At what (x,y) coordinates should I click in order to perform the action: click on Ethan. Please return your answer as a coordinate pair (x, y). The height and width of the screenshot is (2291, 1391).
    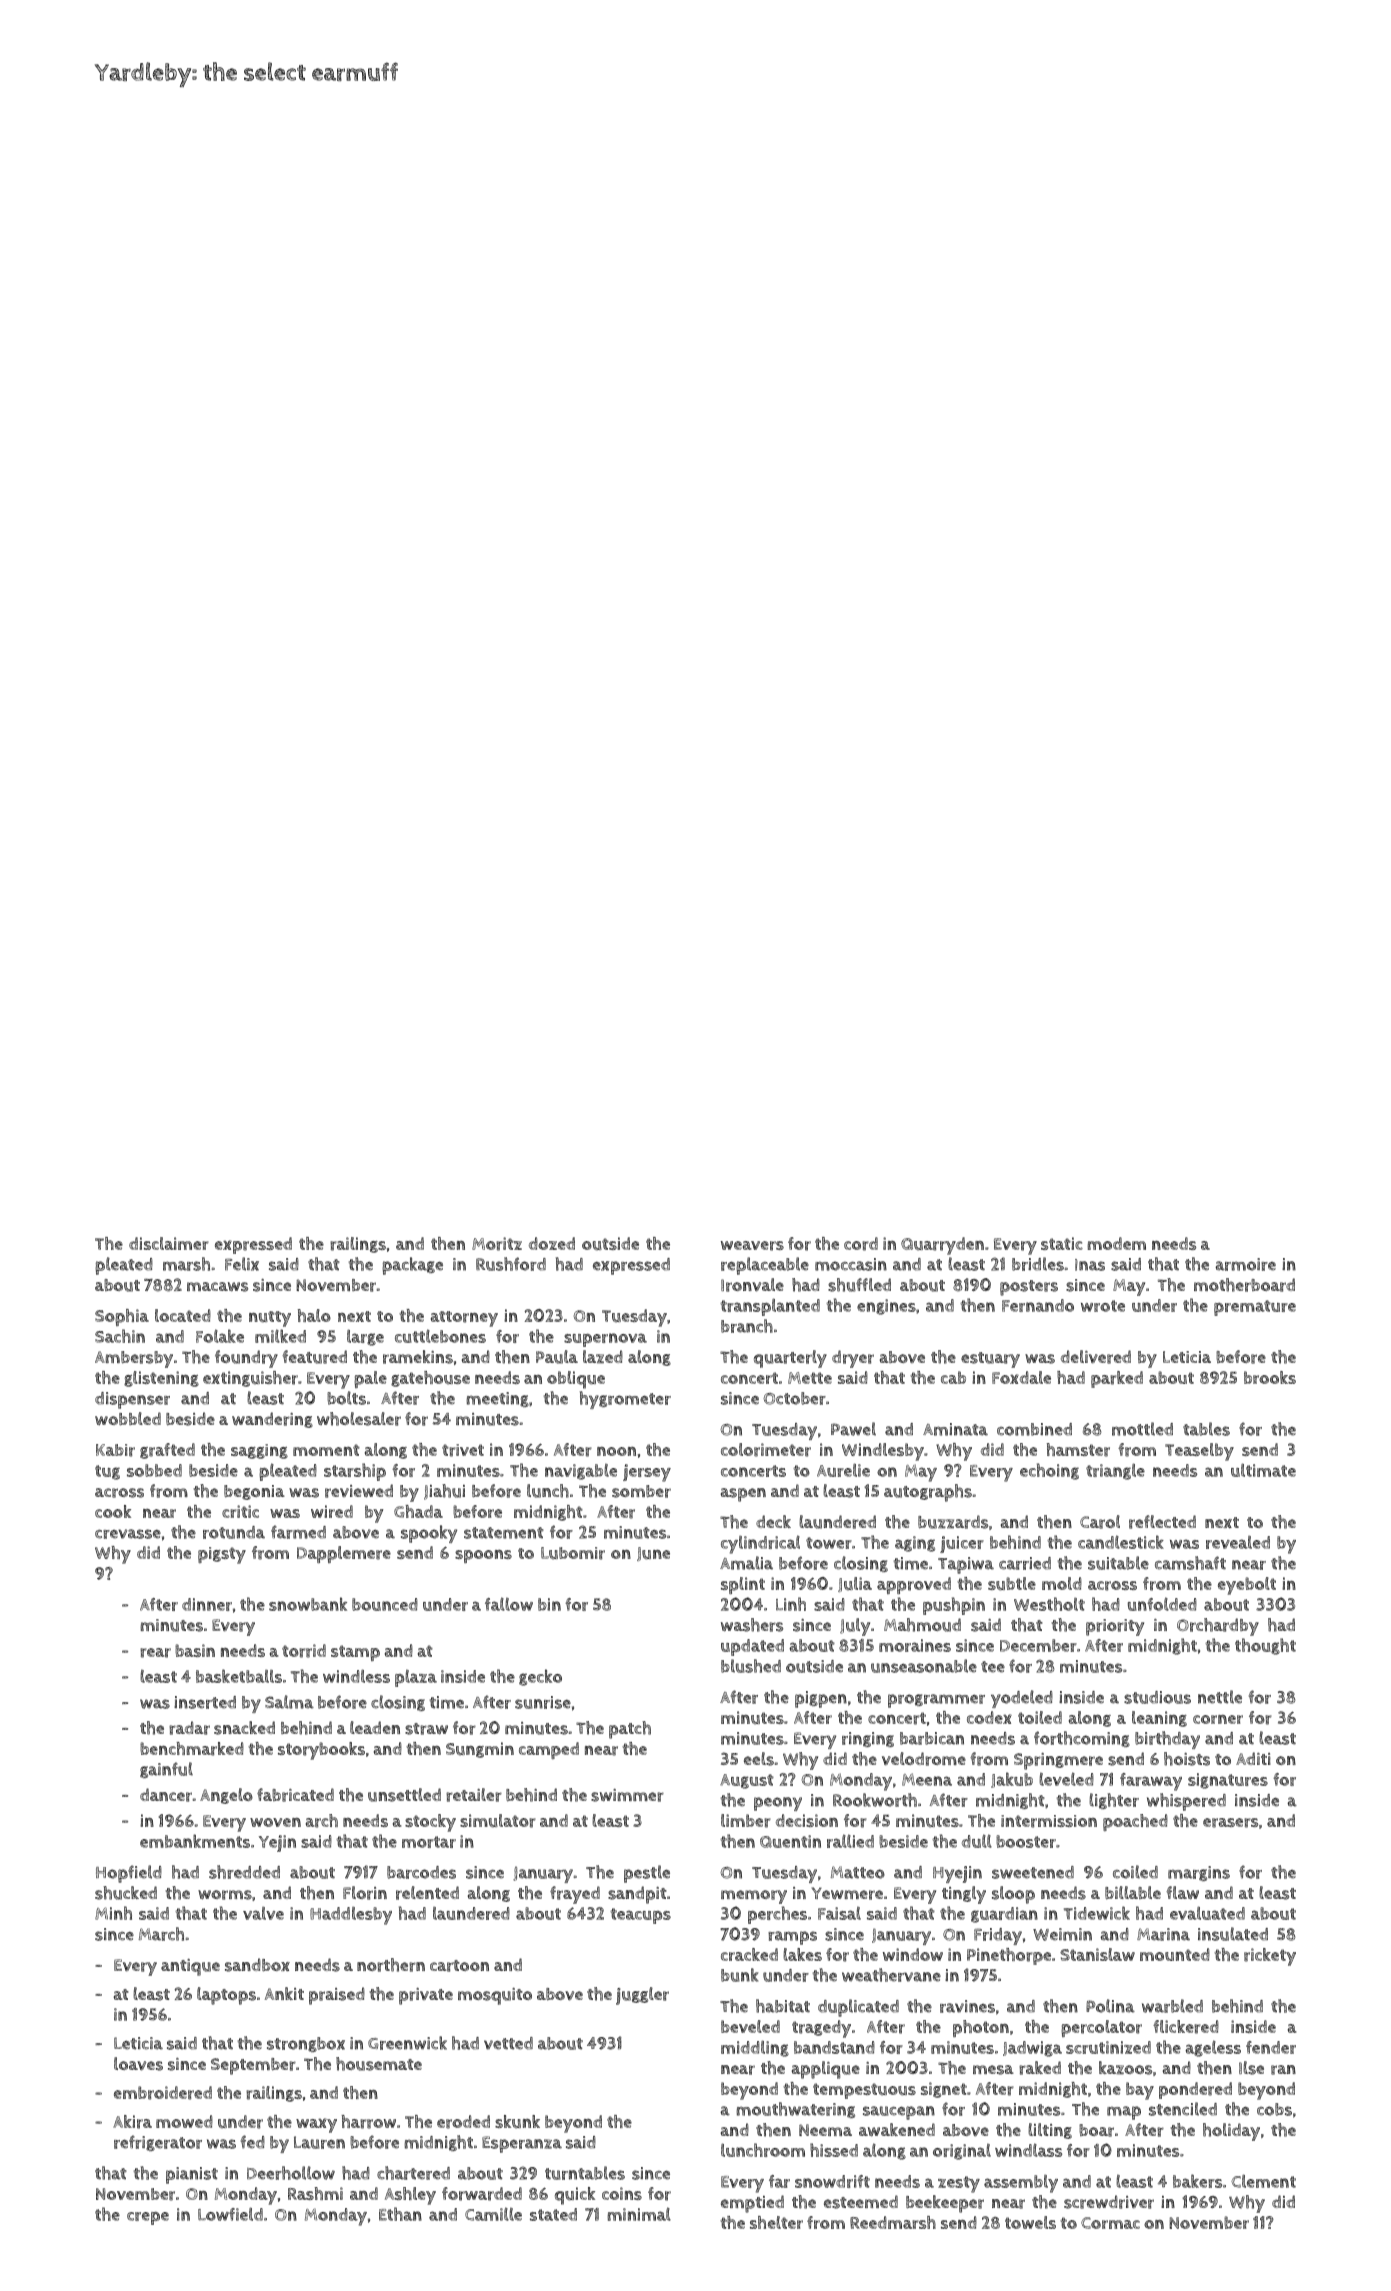
    Looking at the image, I should click on (400, 2214).
